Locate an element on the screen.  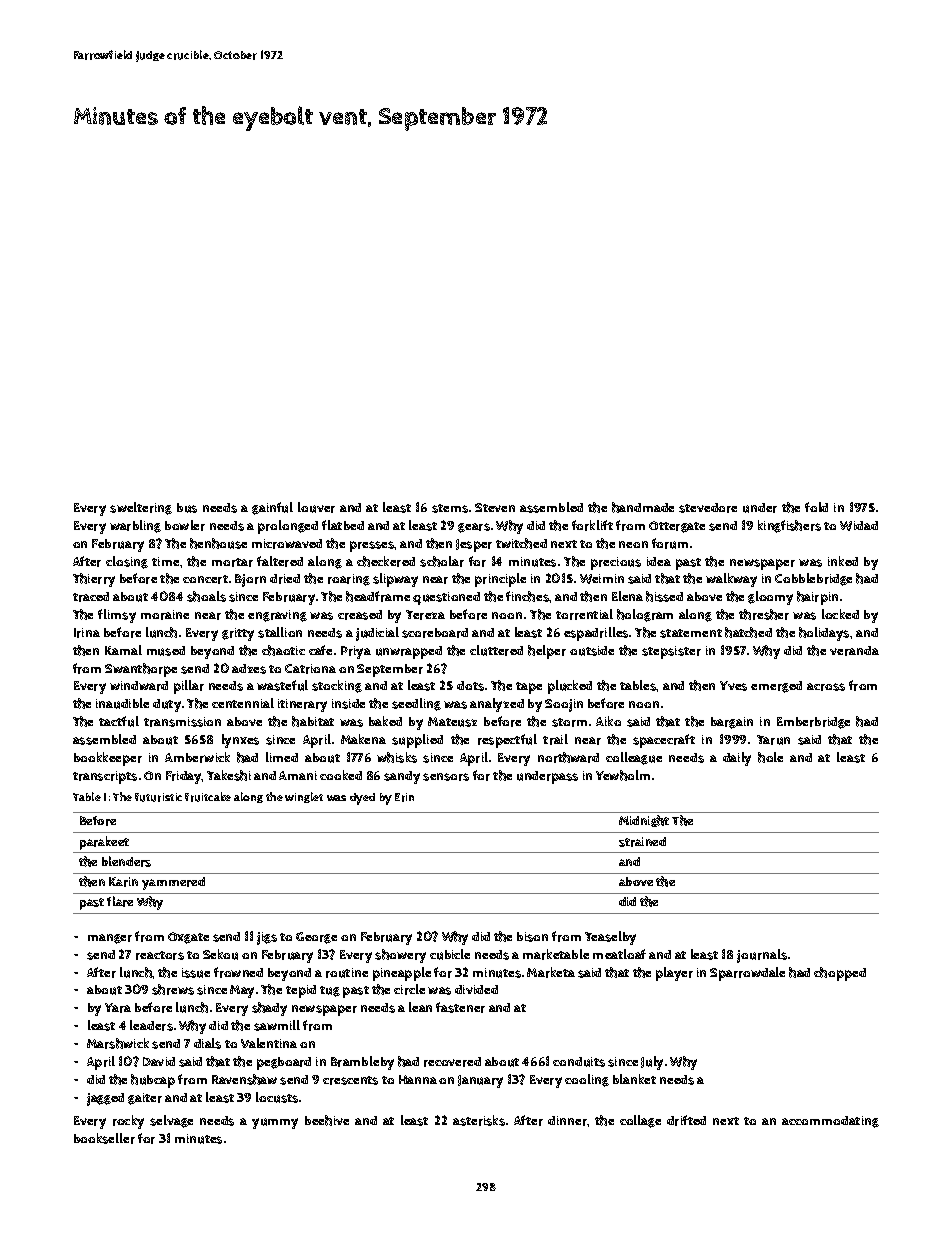
bus is located at coordinates (187, 508).
